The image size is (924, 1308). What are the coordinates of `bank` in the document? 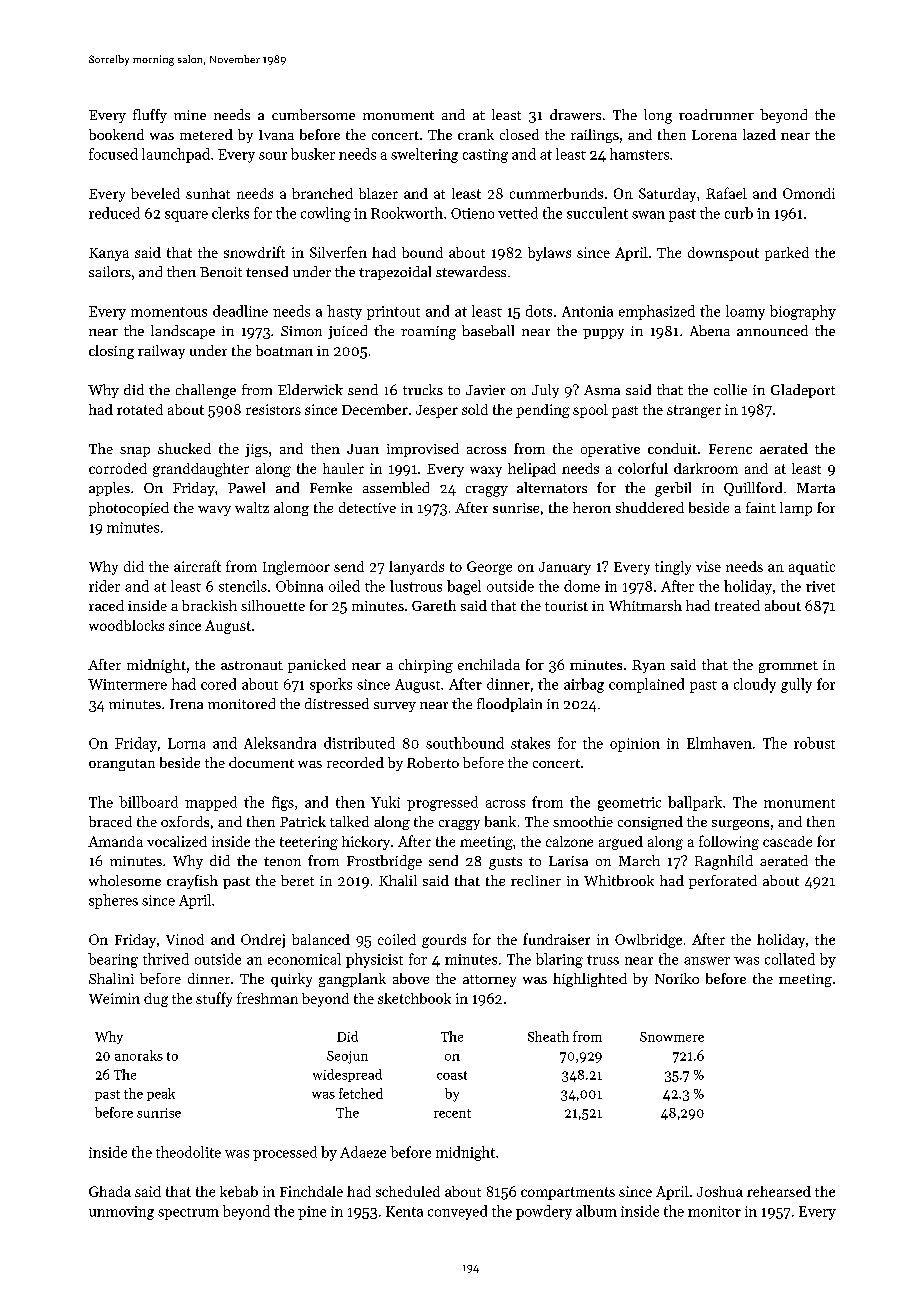 It's located at (500, 821).
